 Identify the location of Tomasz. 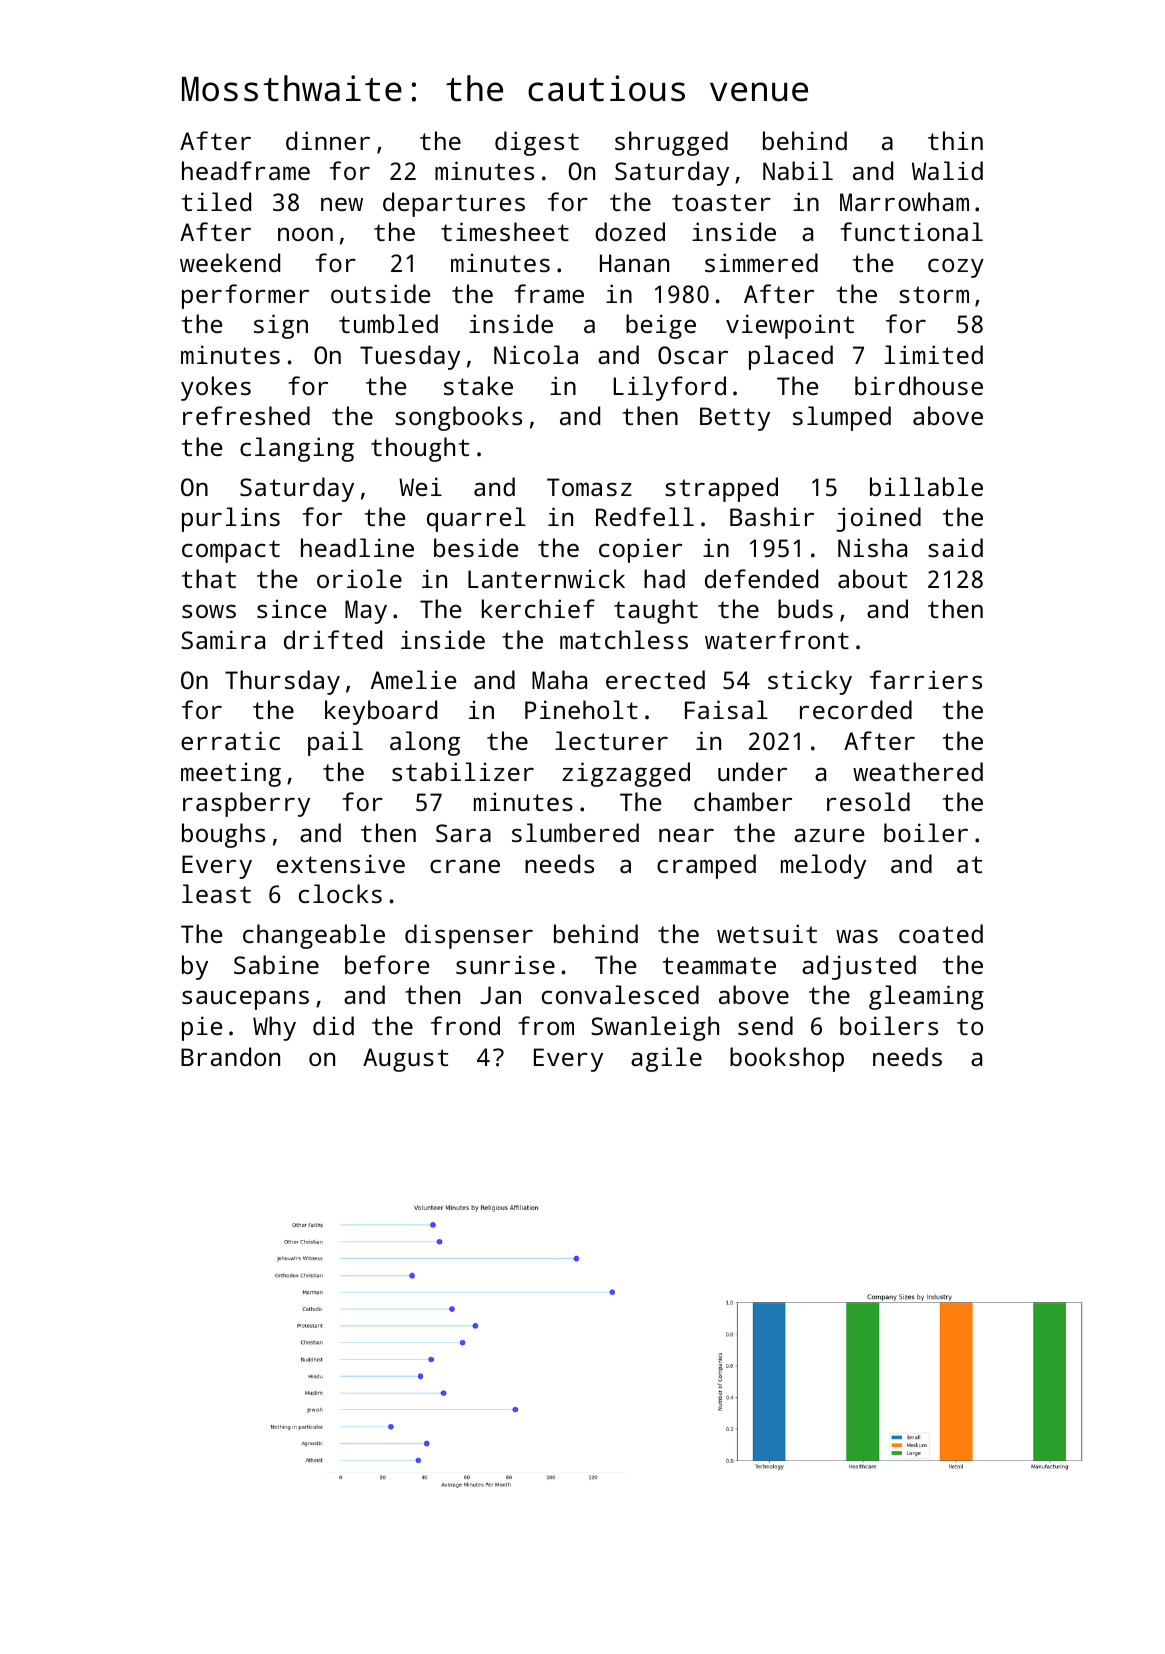
(589, 487).
